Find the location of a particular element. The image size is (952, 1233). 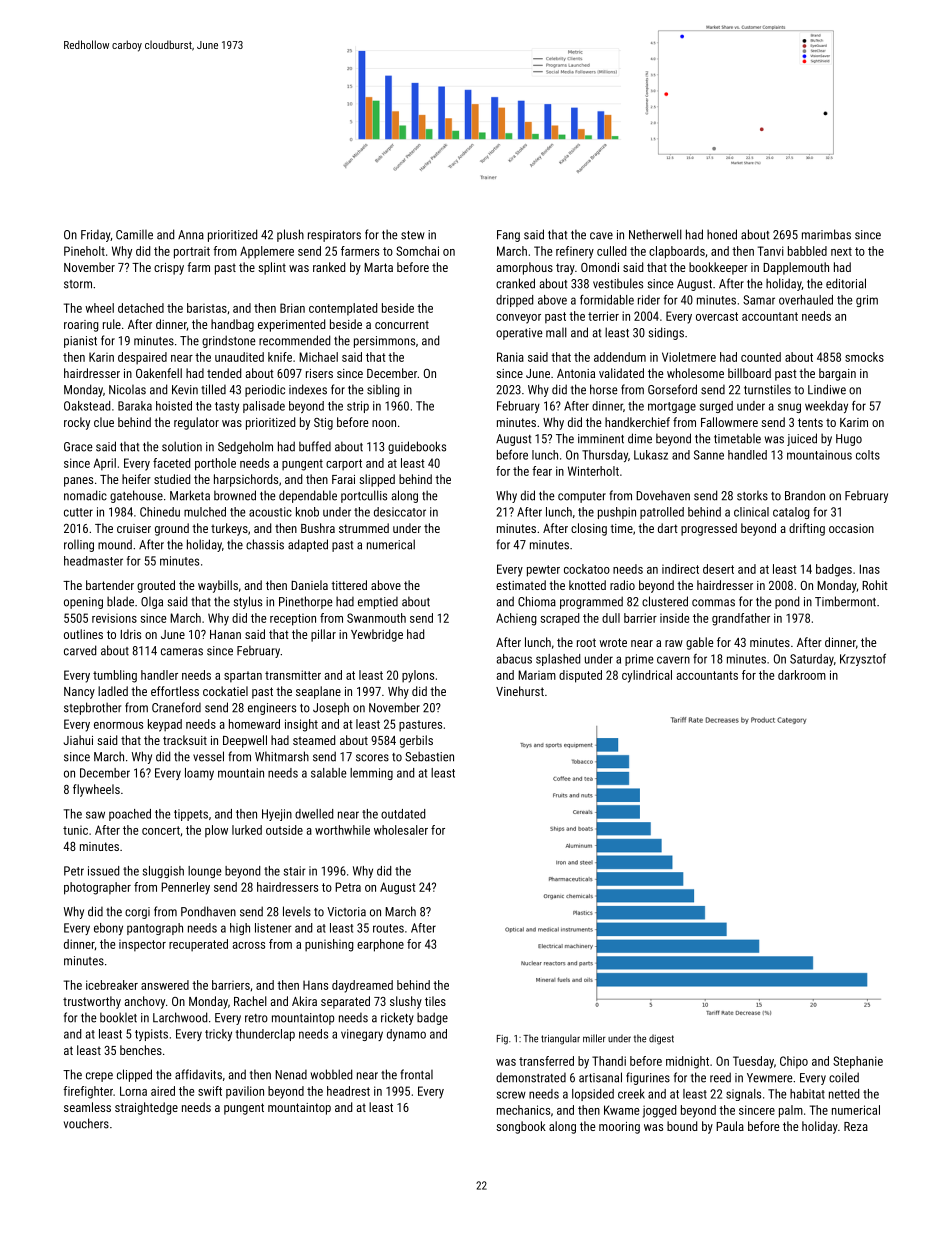

stew is located at coordinates (413, 235).
